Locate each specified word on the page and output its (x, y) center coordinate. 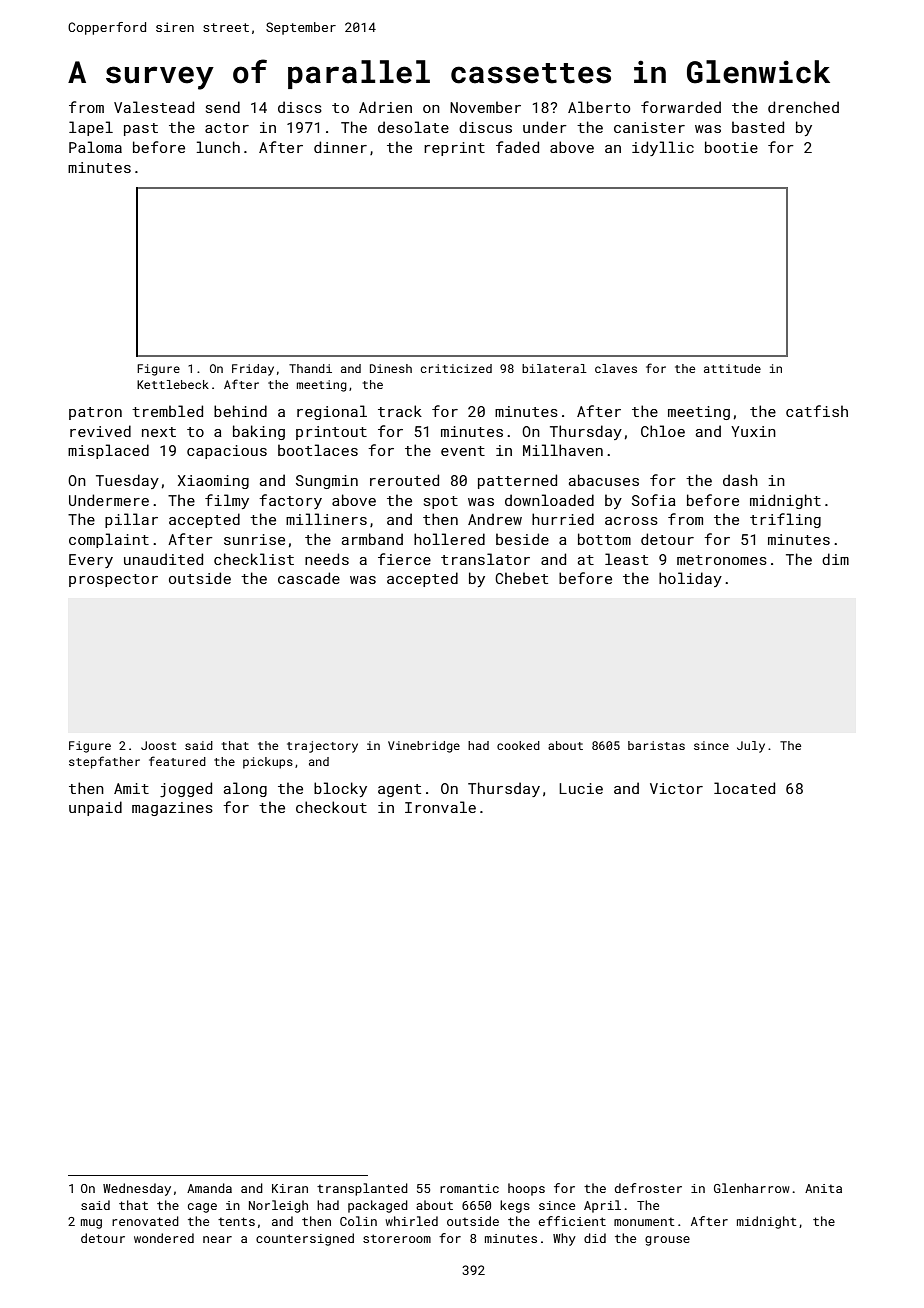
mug (91, 1224)
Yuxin (753, 431)
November (485, 107)
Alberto (599, 107)
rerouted (404, 480)
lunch (218, 147)
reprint (454, 149)
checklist (254, 559)
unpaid (95, 808)
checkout (331, 807)
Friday (253, 370)
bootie (731, 147)
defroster (648, 1188)
